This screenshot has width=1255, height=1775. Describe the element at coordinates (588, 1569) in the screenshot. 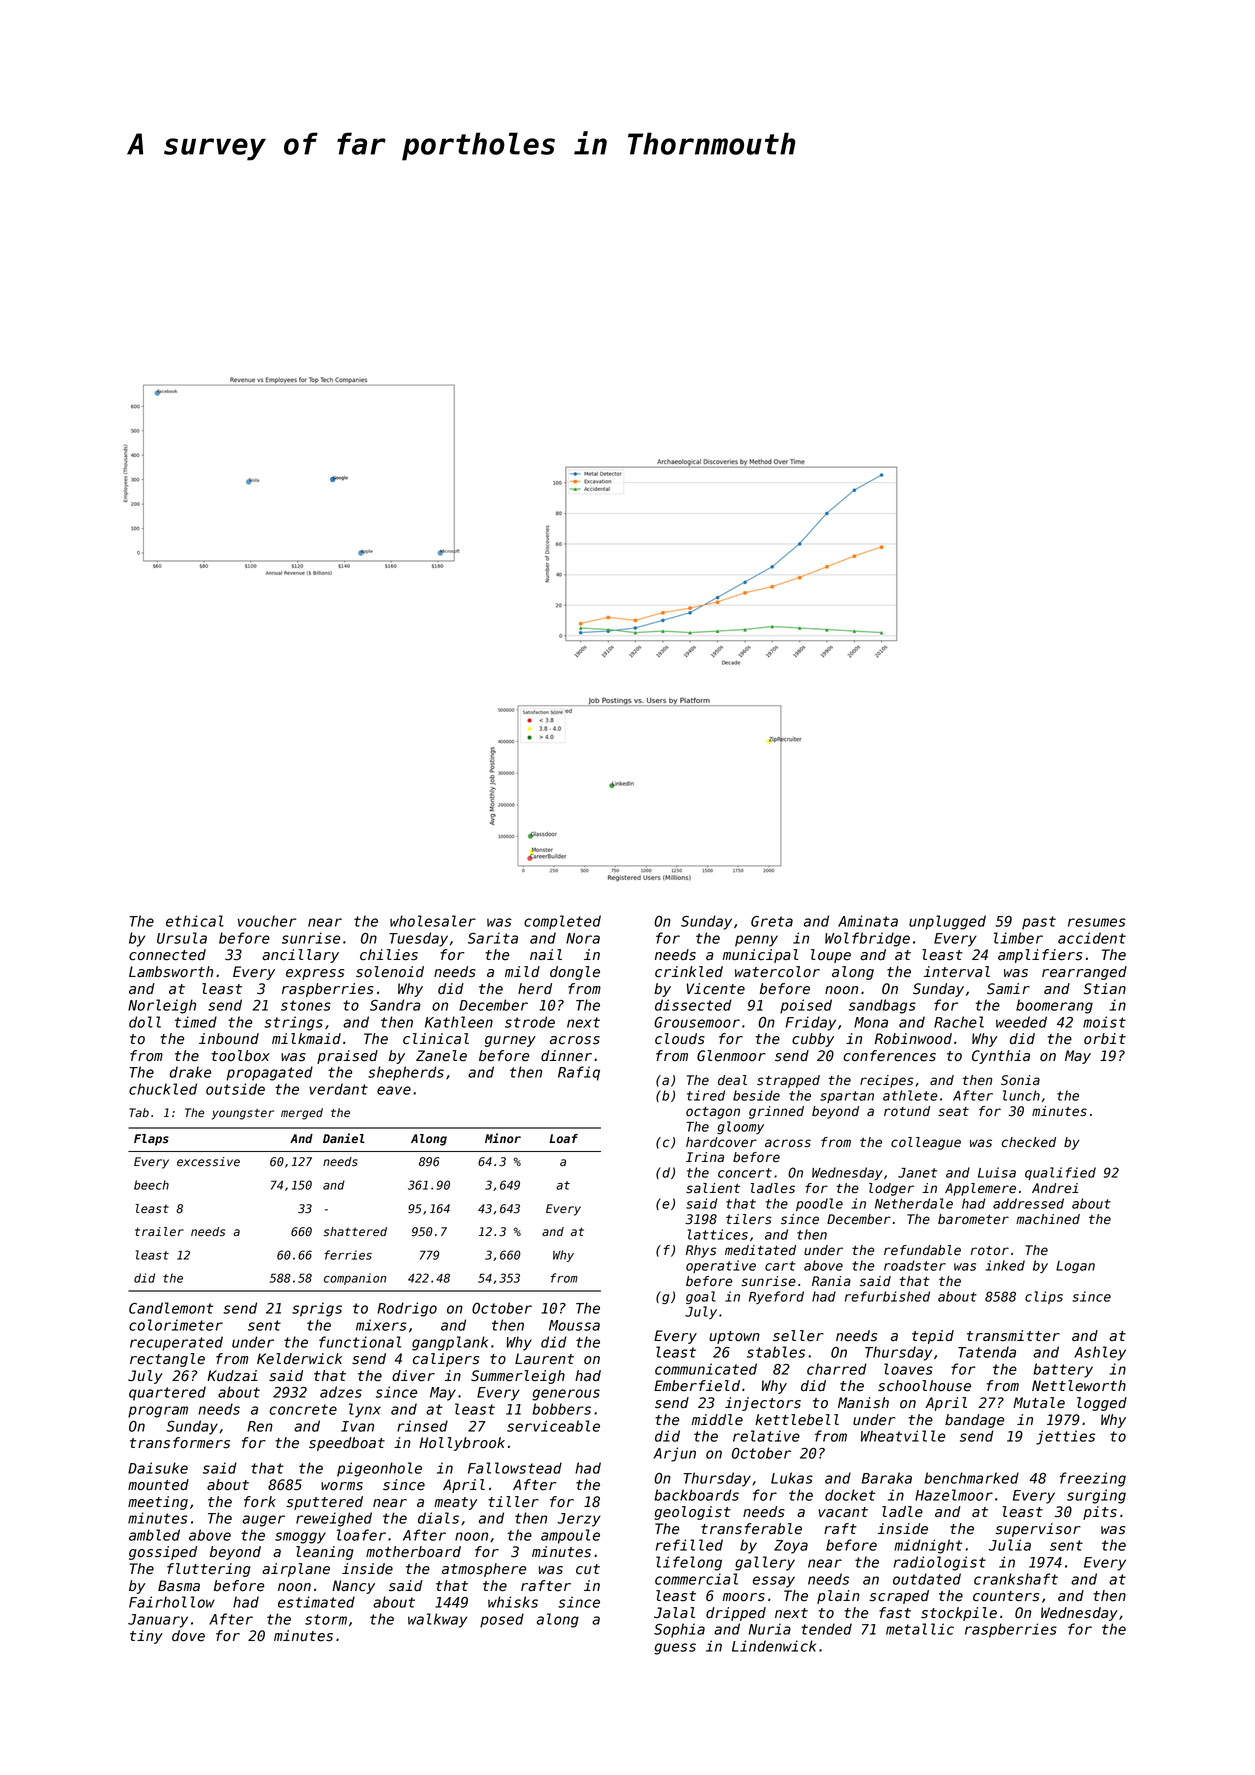

I see `cut` at that location.
